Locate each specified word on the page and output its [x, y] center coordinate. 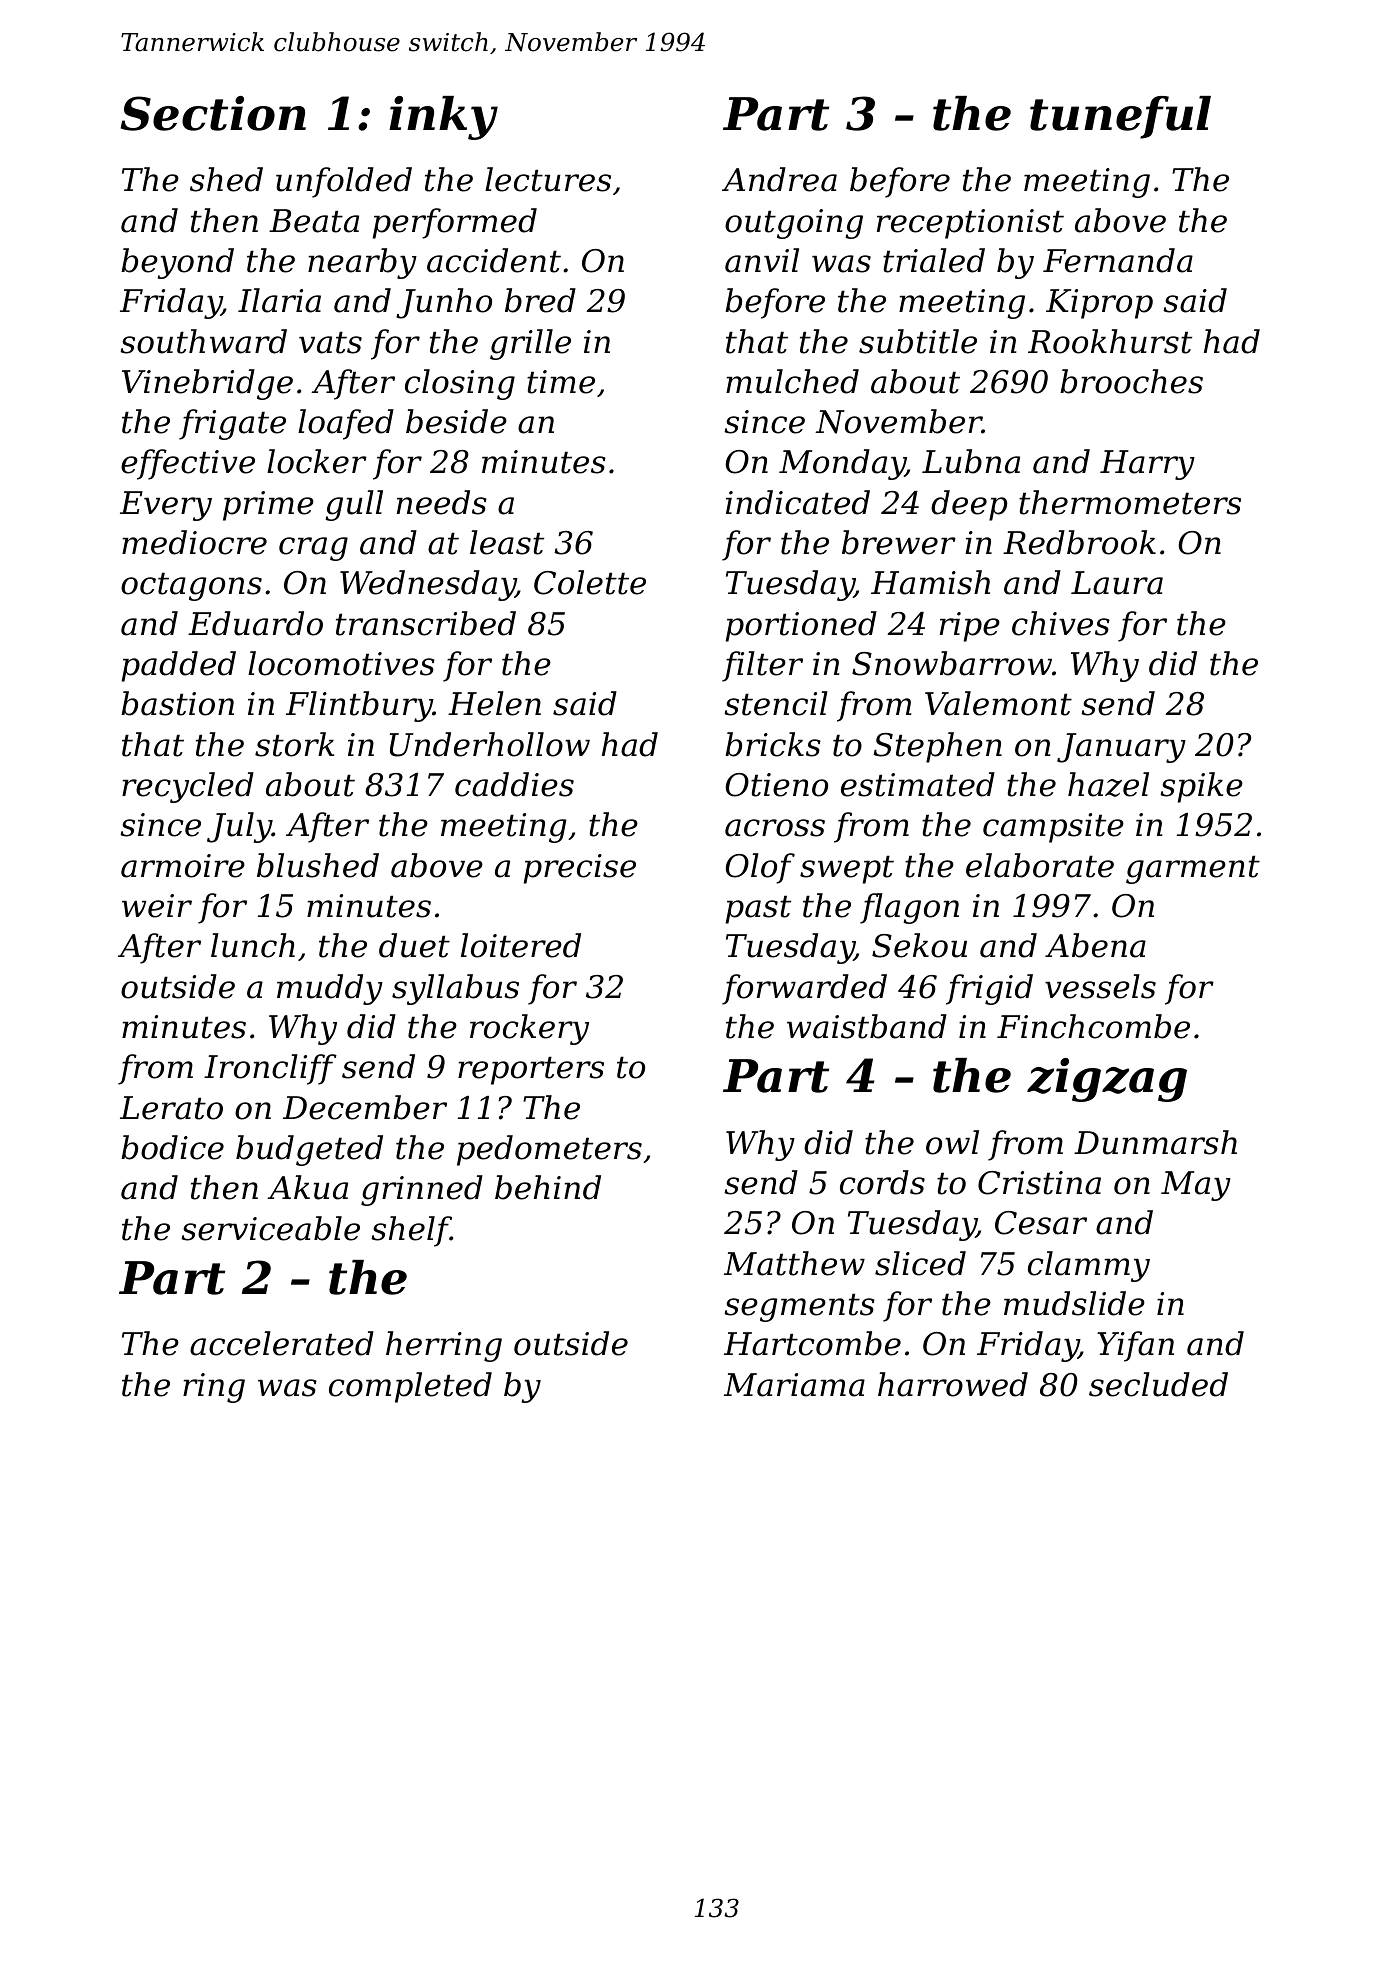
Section [213, 113]
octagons [191, 586]
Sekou [919, 945]
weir [157, 906]
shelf [411, 1231]
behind [548, 1187]
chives [1061, 623]
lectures [548, 179]
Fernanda [1118, 260]
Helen [494, 703]
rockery [529, 1029]
